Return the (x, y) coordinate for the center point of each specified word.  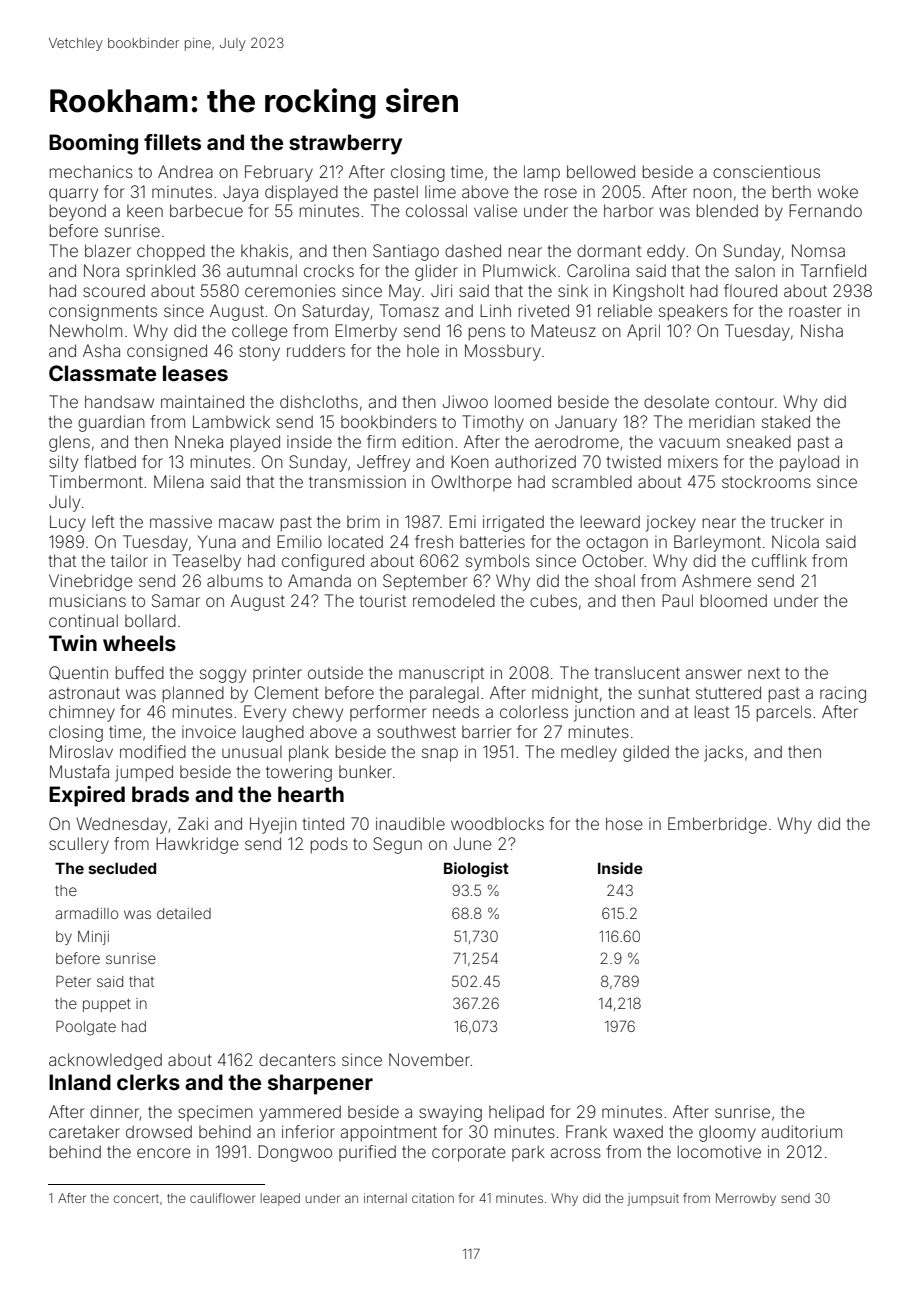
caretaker (84, 1131)
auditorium (802, 1131)
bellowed (601, 171)
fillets (172, 142)
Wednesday (121, 825)
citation (433, 1198)
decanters (297, 1059)
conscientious (766, 171)
